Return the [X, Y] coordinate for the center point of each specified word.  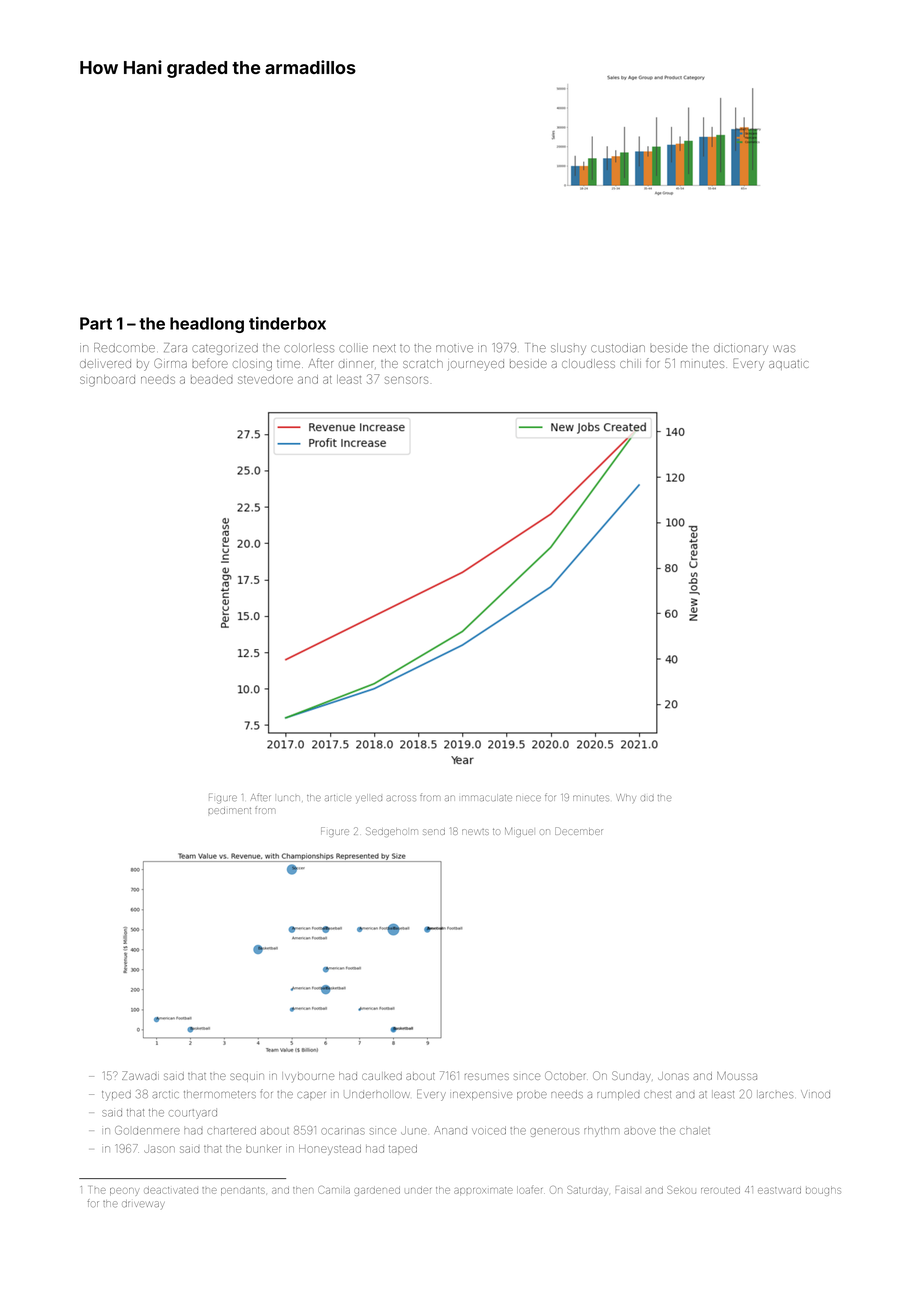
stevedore [265, 379]
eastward [779, 1190]
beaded [212, 379]
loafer [529, 1190]
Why [625, 798]
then [303, 1190]
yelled [369, 798]
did [647, 798]
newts [475, 832]
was [784, 349]
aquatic [788, 365]
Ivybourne [308, 1076]
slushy [568, 349]
